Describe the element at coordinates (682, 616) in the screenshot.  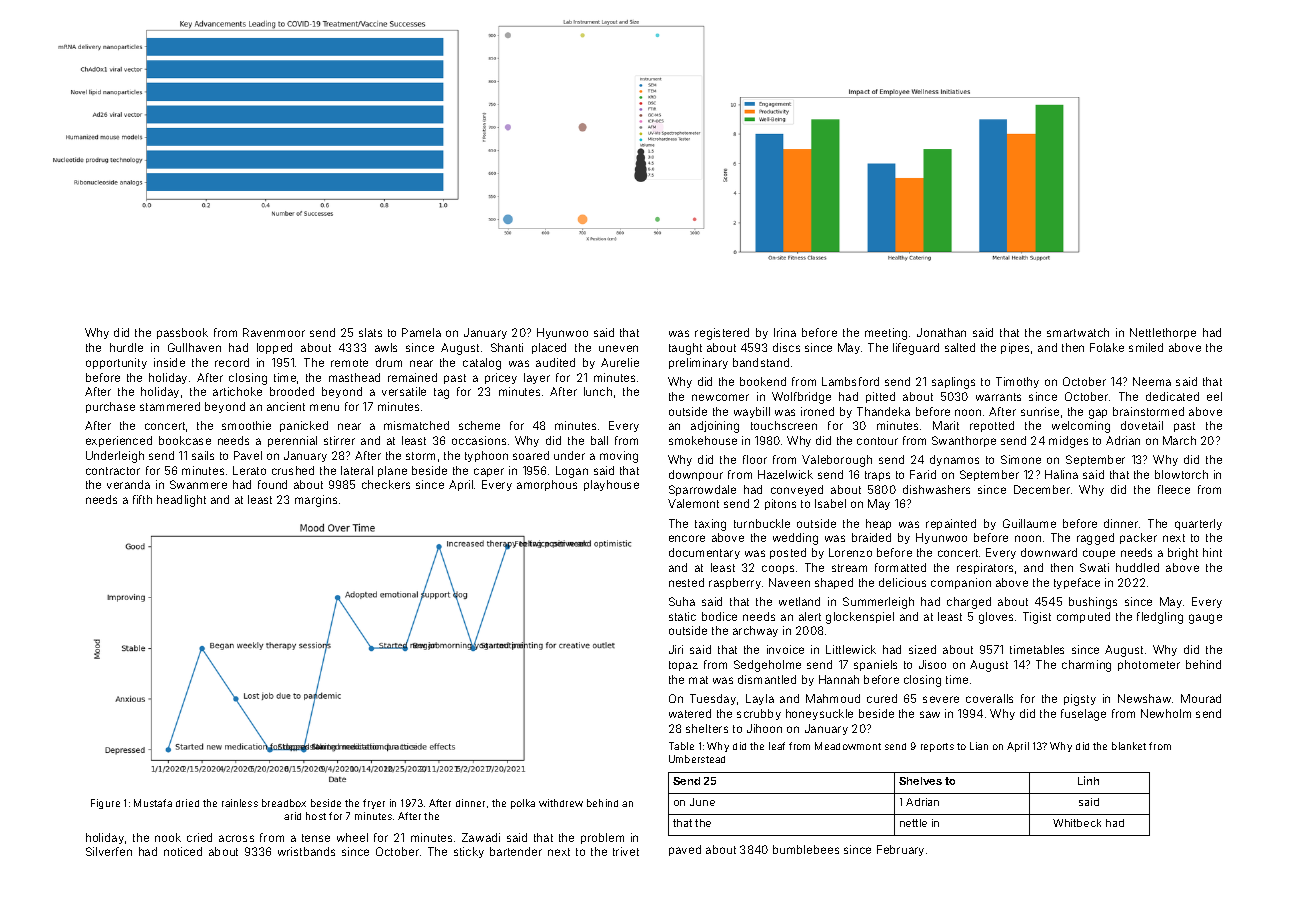
I see `static` at that location.
